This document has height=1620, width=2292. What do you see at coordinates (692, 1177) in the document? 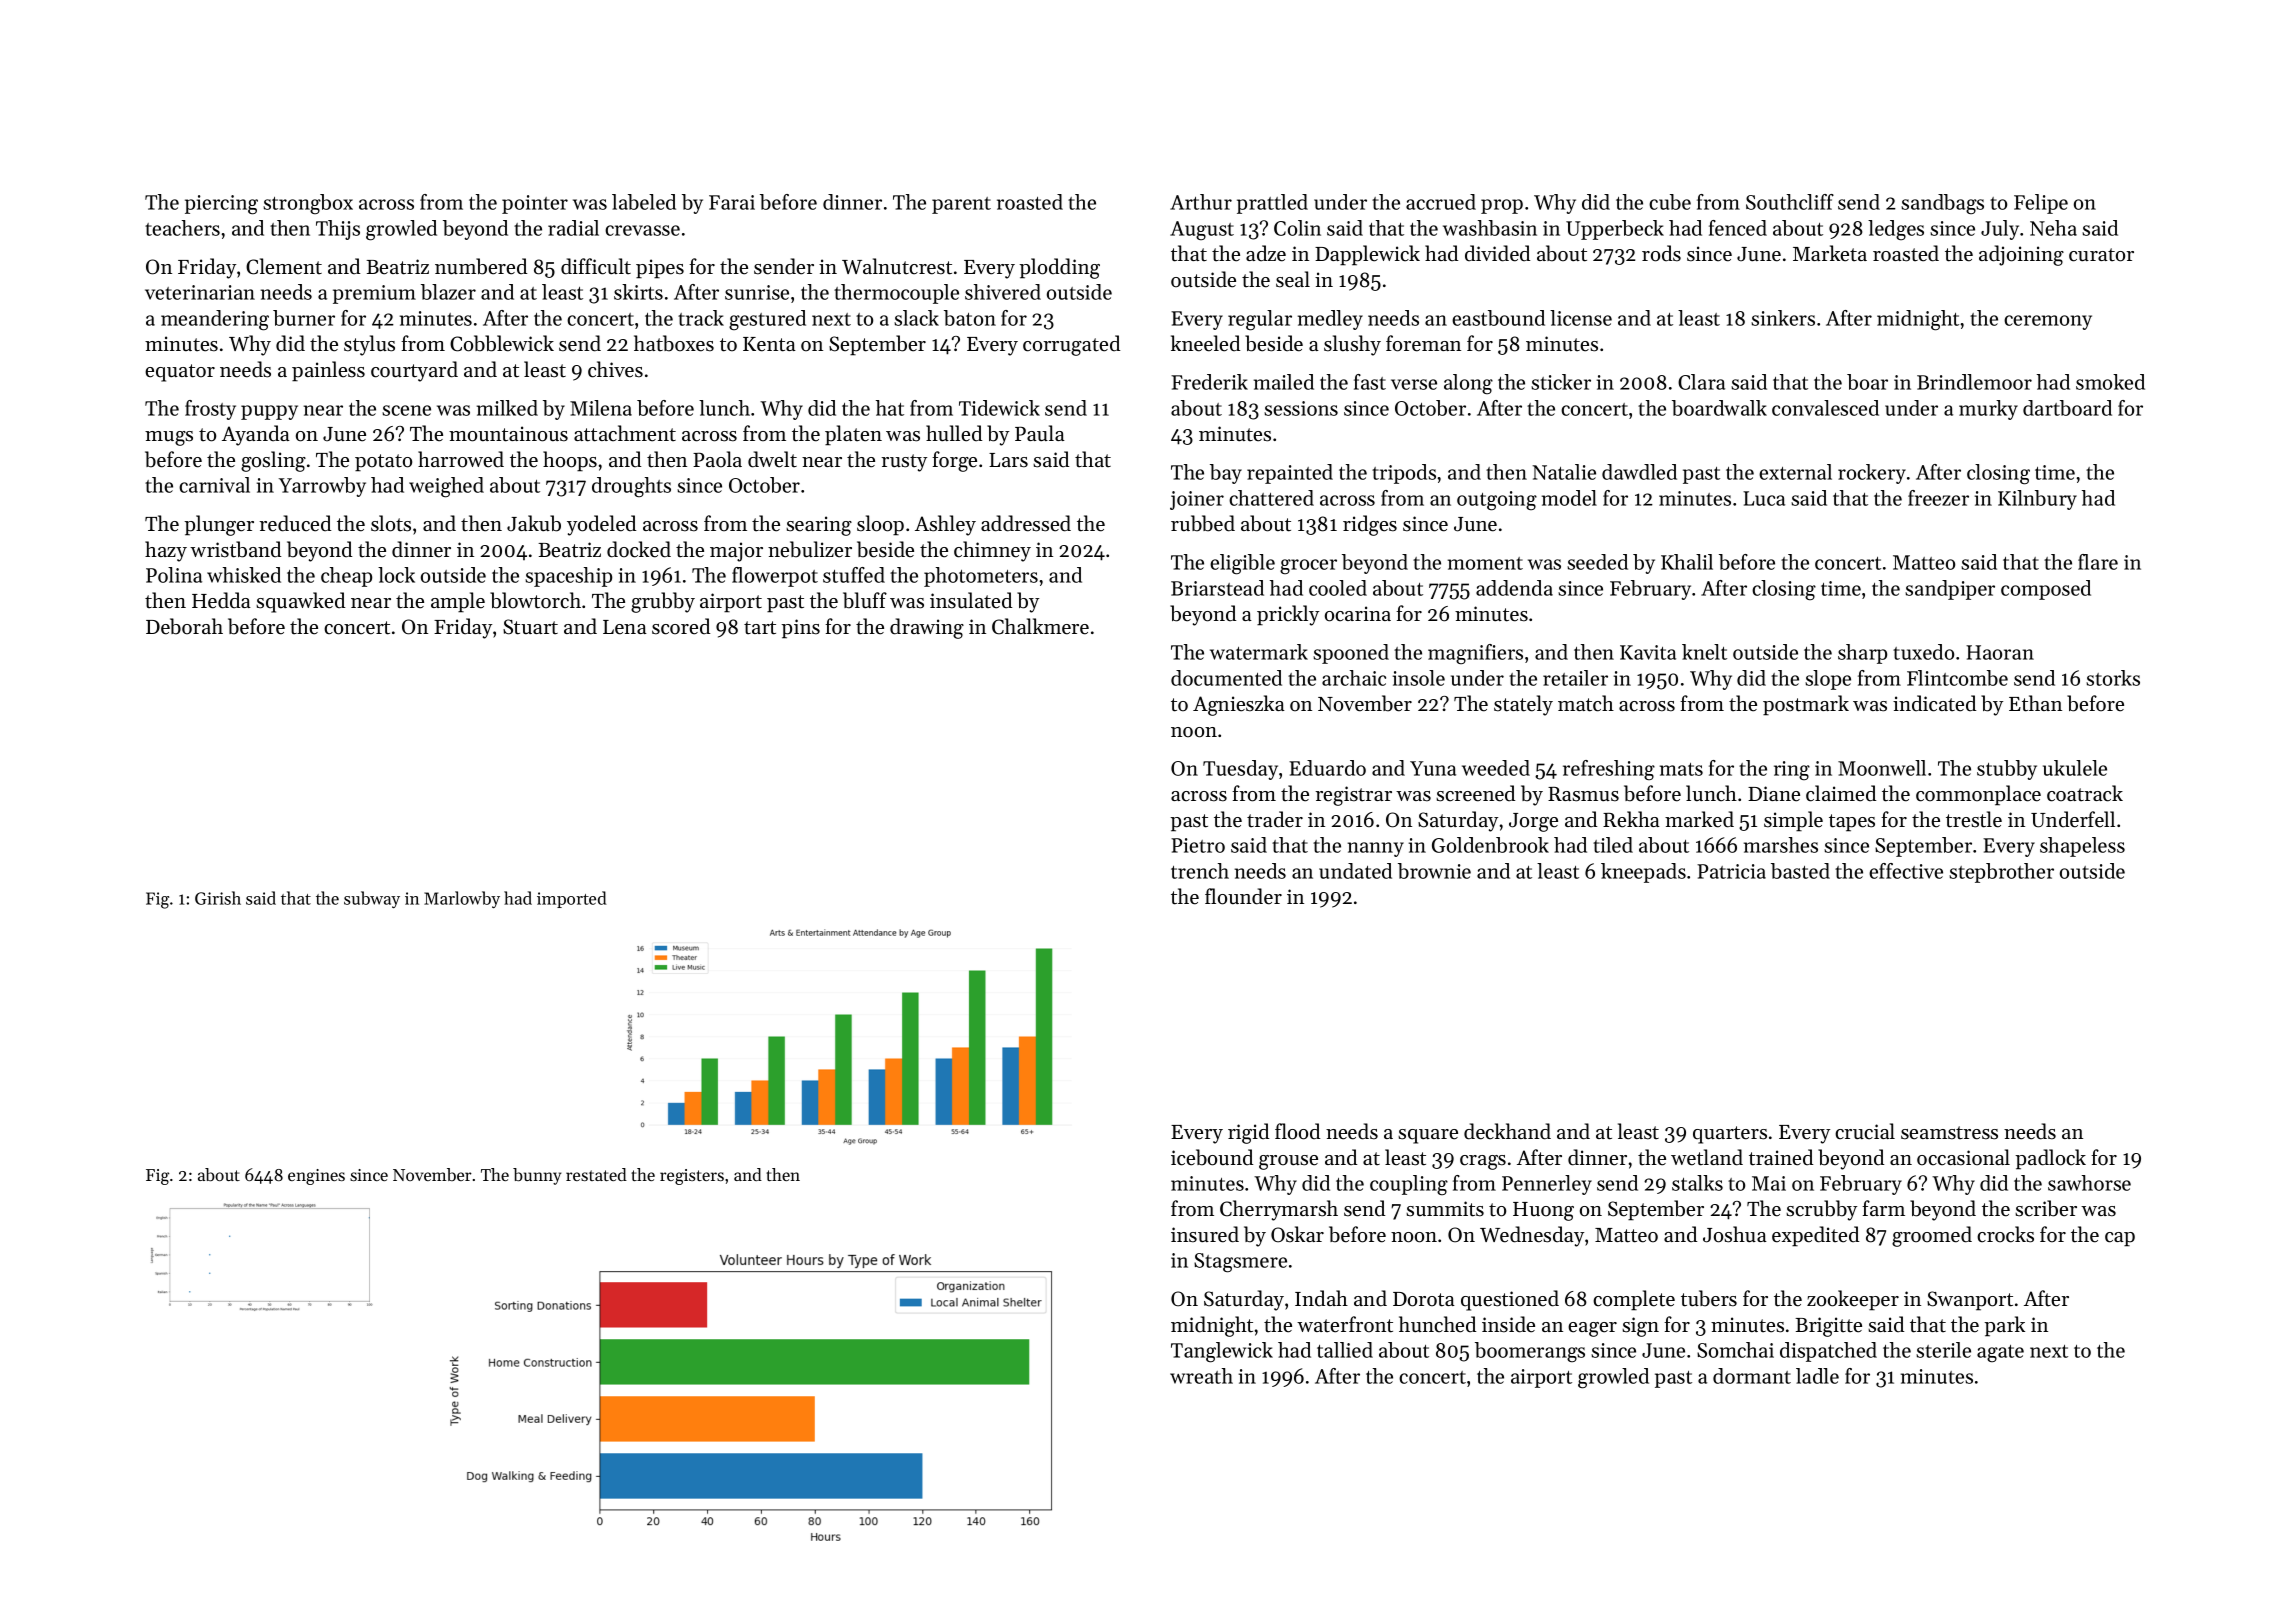
I see `registers` at bounding box center [692, 1177].
